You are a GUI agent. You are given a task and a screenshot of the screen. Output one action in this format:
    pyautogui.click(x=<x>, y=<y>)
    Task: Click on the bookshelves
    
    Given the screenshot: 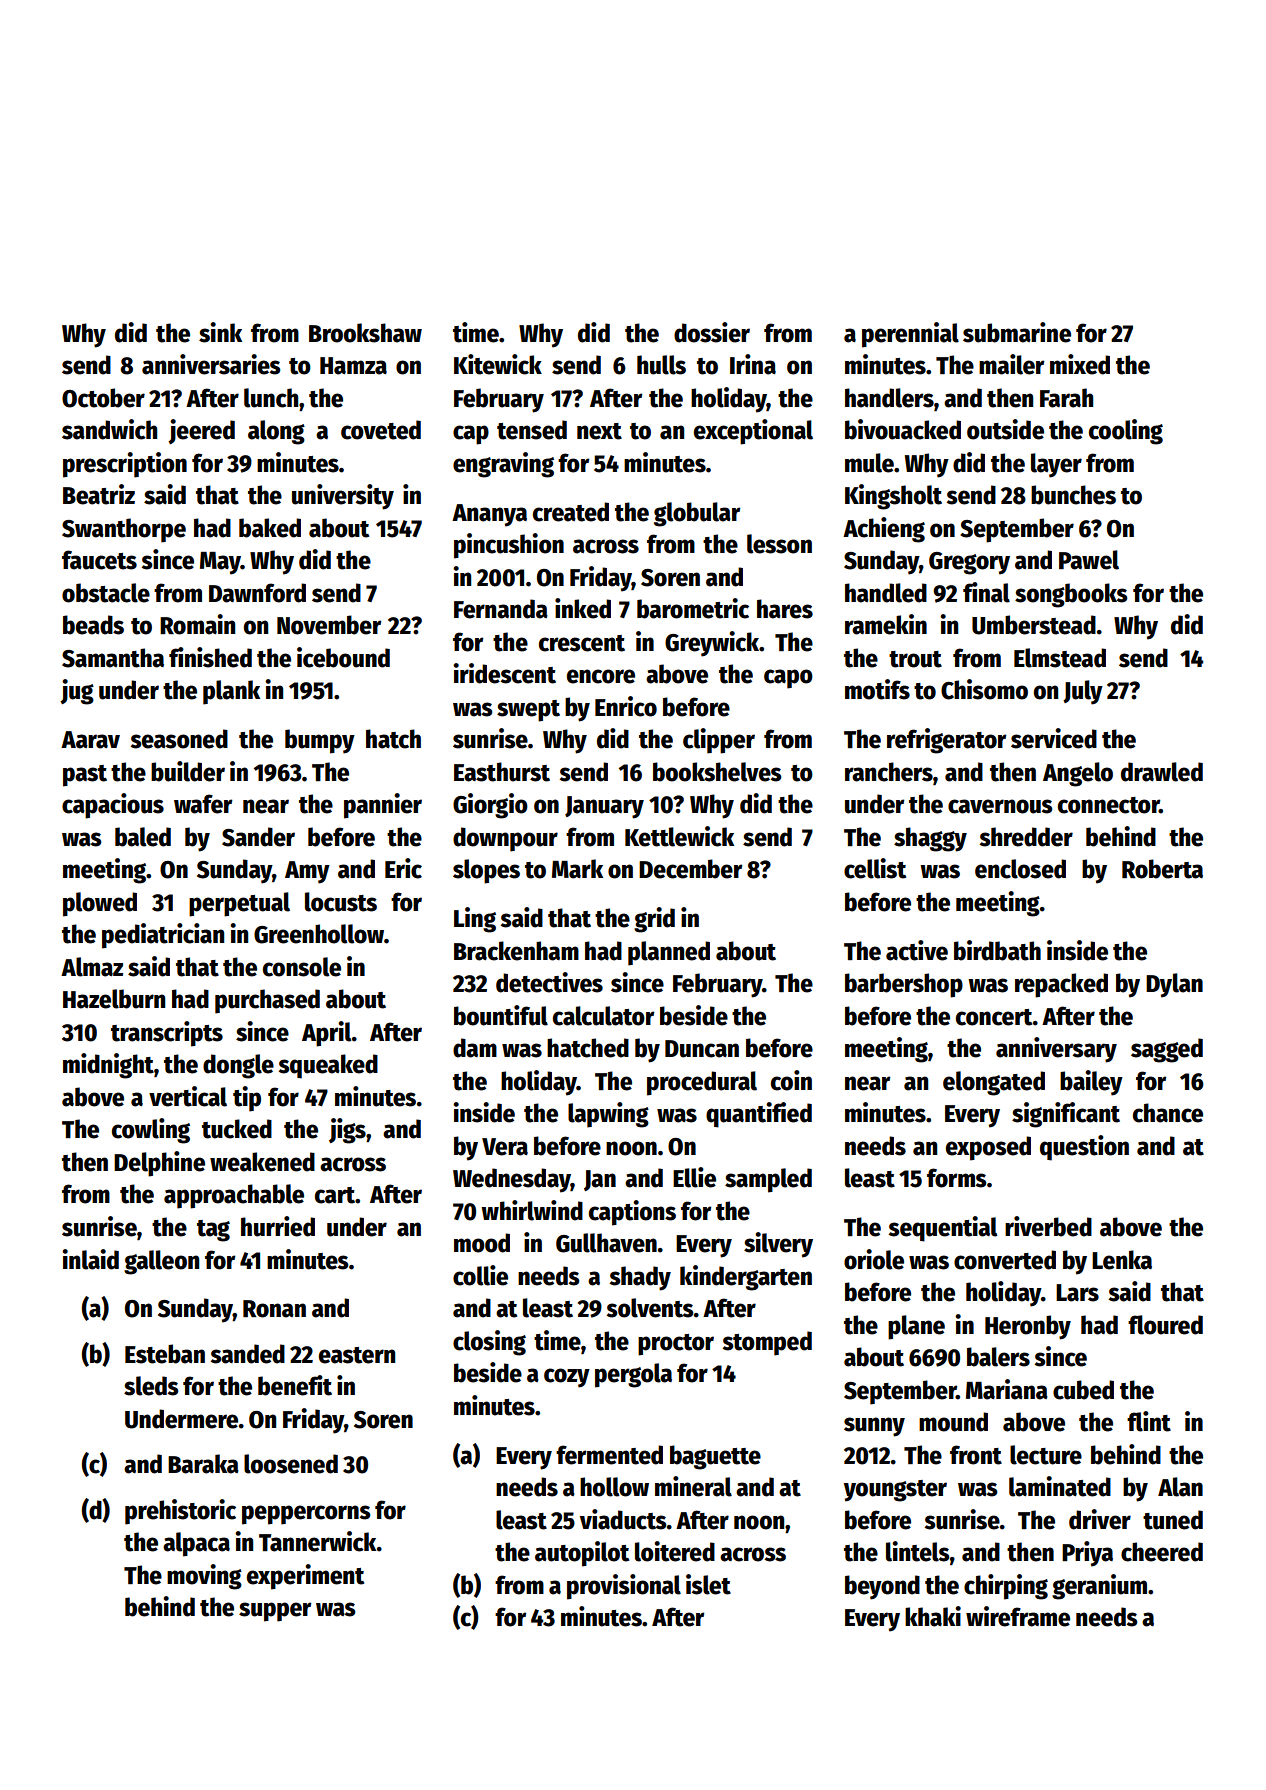 What is the action you would take?
    pyautogui.click(x=717, y=772)
